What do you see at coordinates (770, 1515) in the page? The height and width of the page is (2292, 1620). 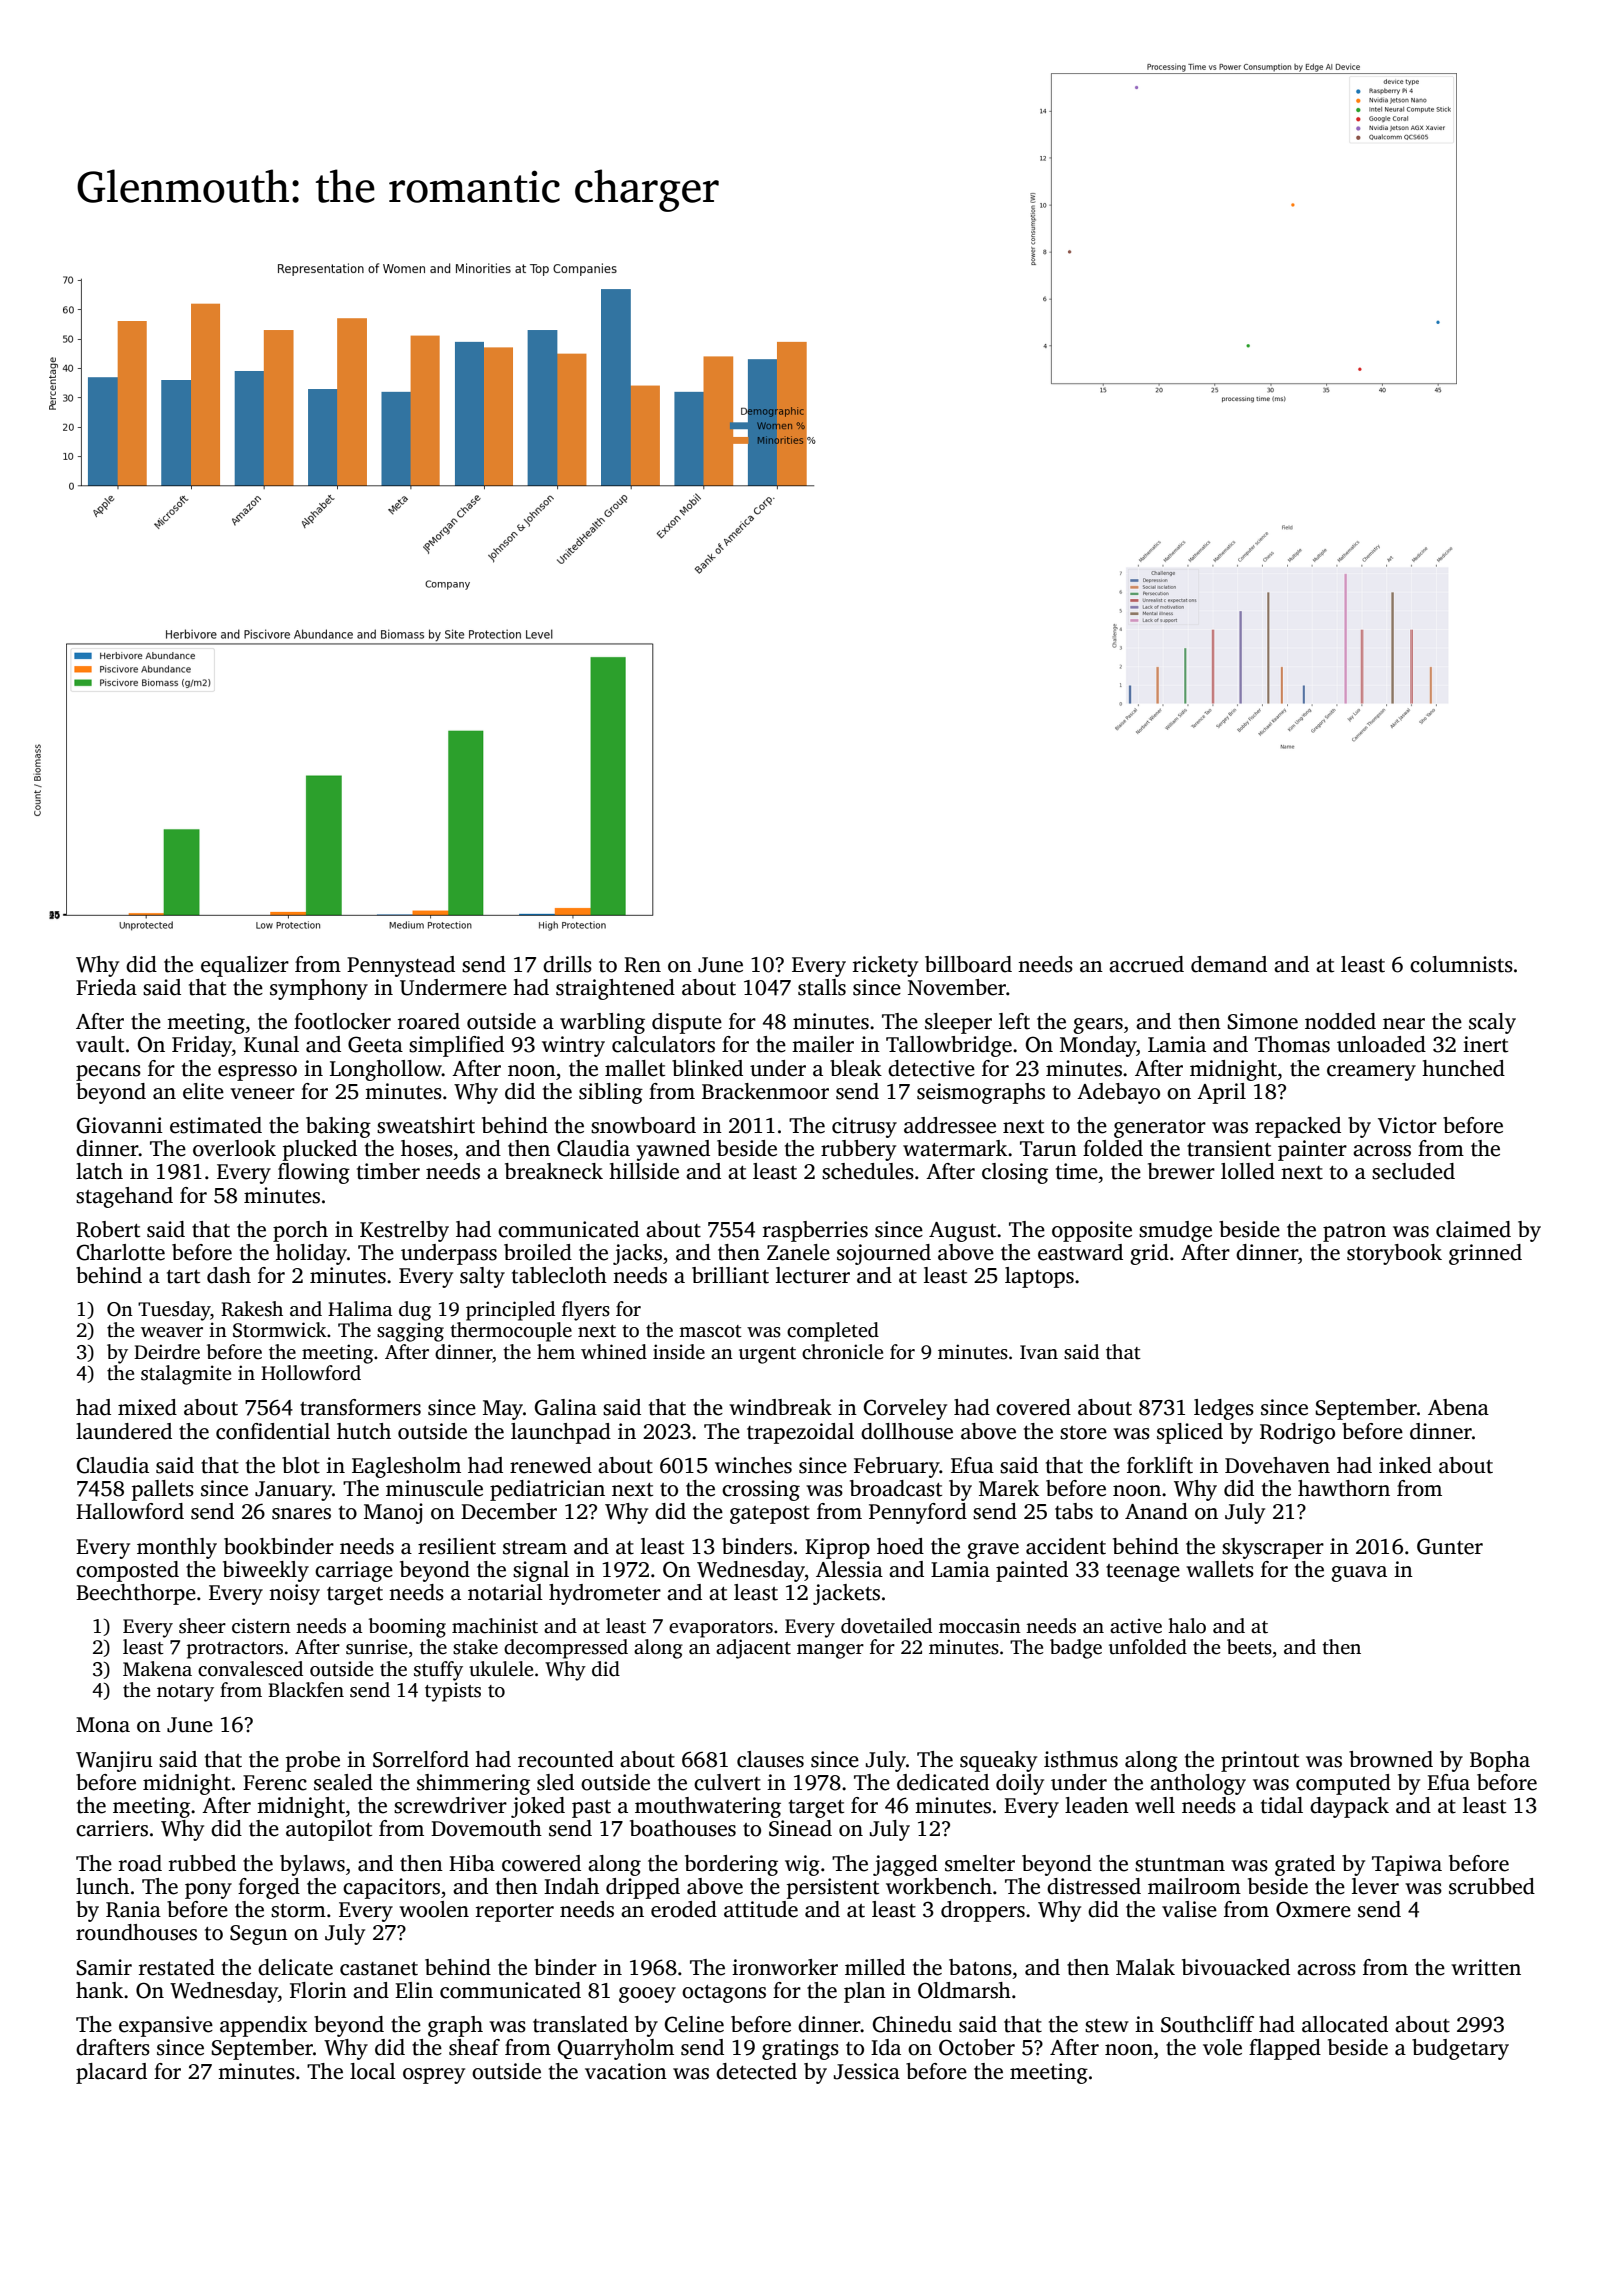 I see `gatepost` at bounding box center [770, 1515].
